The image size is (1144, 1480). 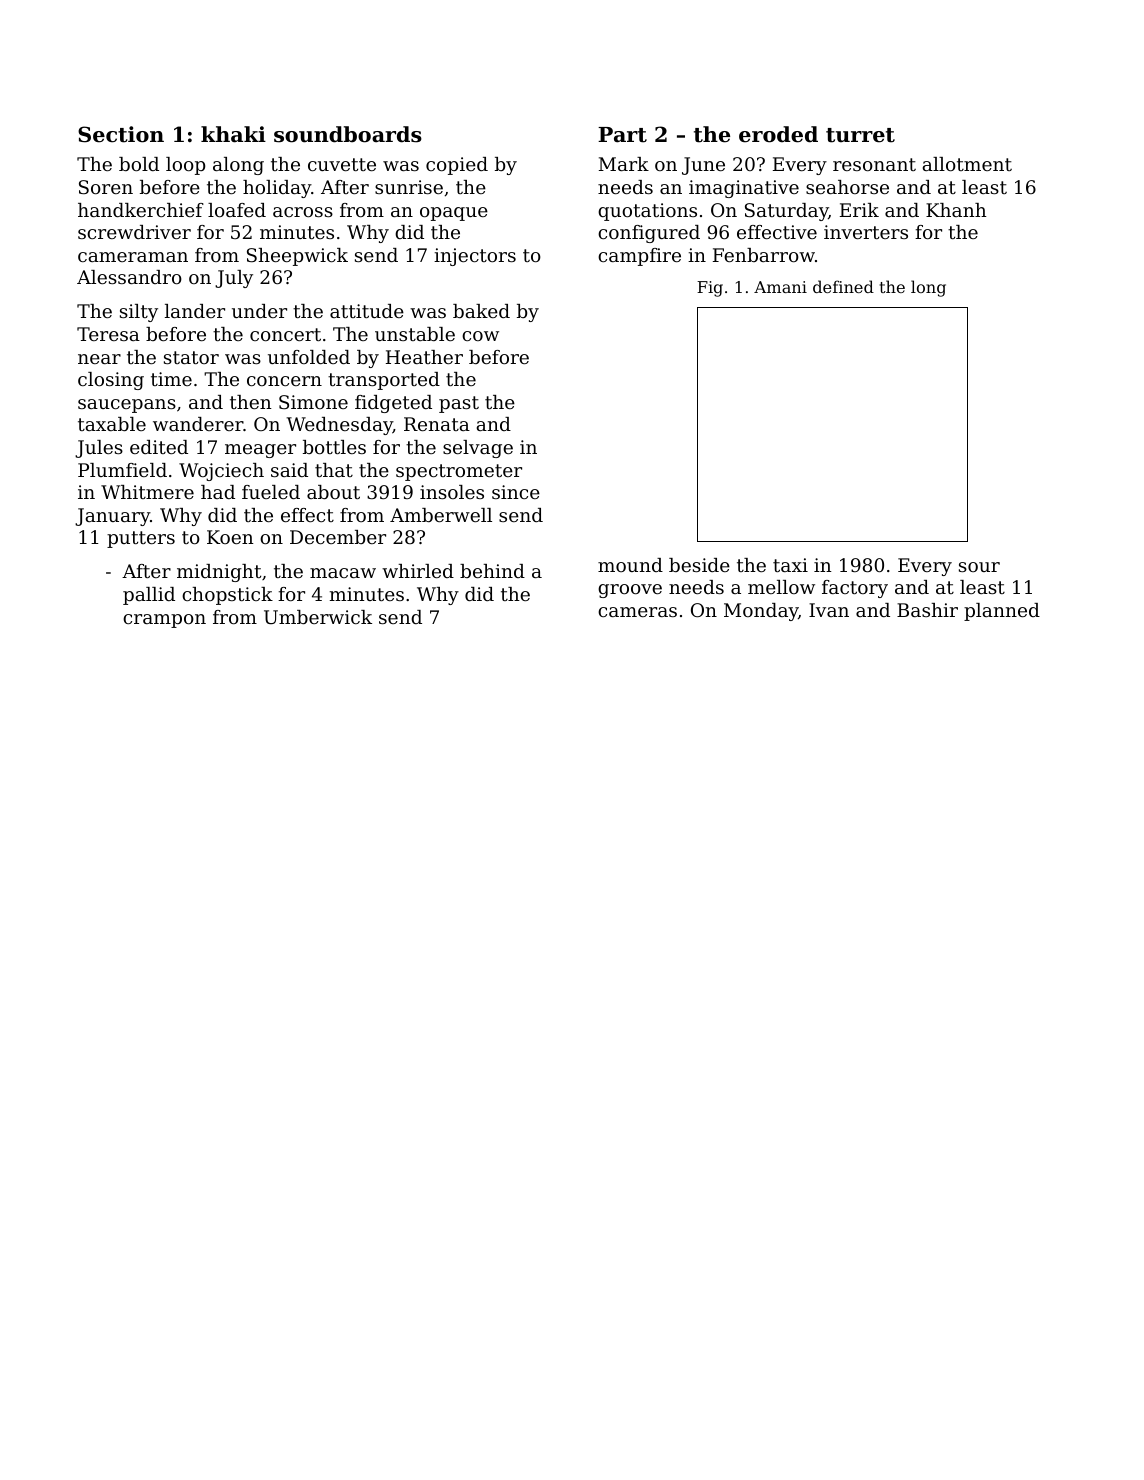 I want to click on Umberwick, so click(x=318, y=617).
